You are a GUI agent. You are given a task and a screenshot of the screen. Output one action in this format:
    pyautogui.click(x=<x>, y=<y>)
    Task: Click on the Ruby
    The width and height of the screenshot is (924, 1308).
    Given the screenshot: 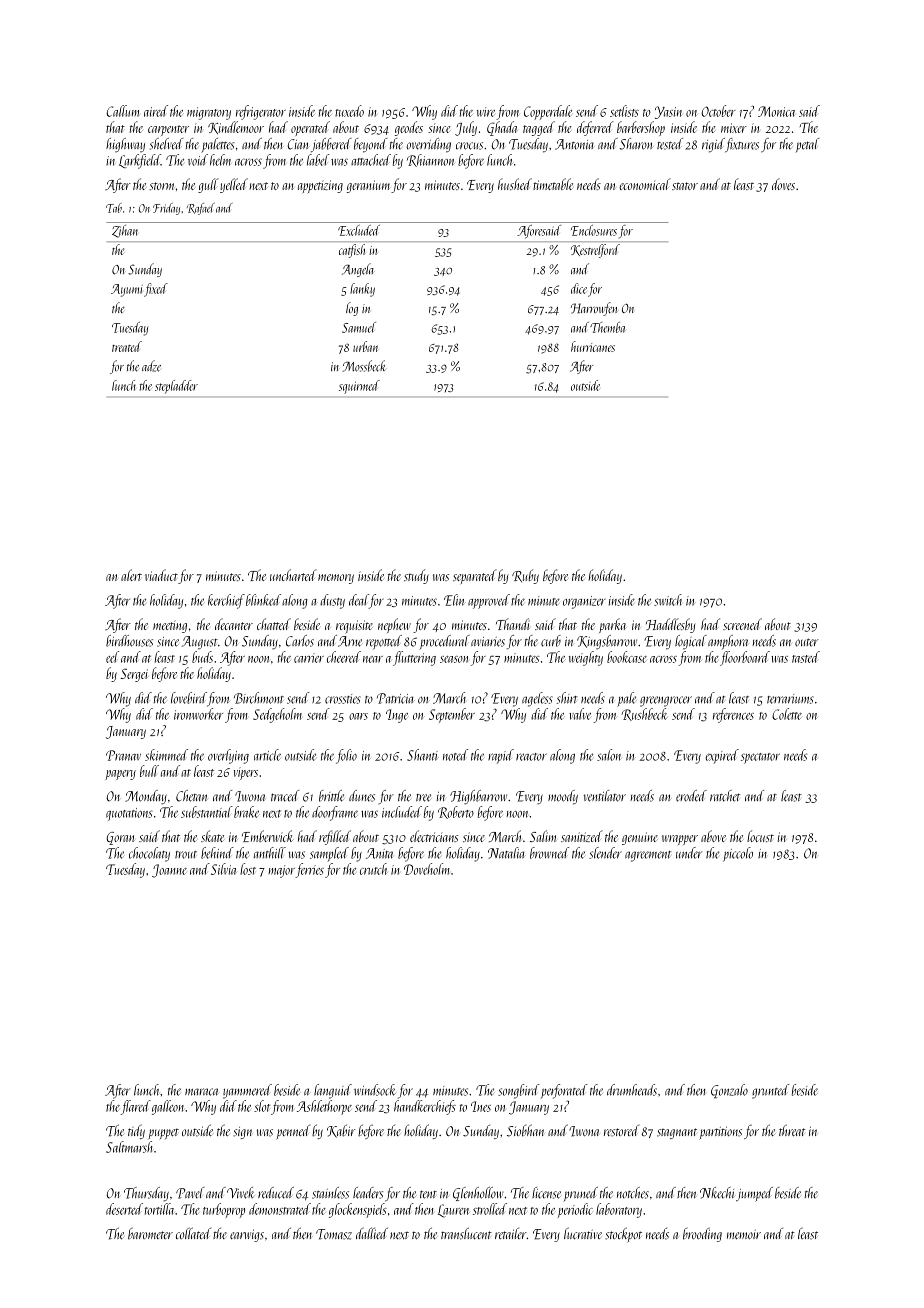 What is the action you would take?
    pyautogui.click(x=525, y=576)
